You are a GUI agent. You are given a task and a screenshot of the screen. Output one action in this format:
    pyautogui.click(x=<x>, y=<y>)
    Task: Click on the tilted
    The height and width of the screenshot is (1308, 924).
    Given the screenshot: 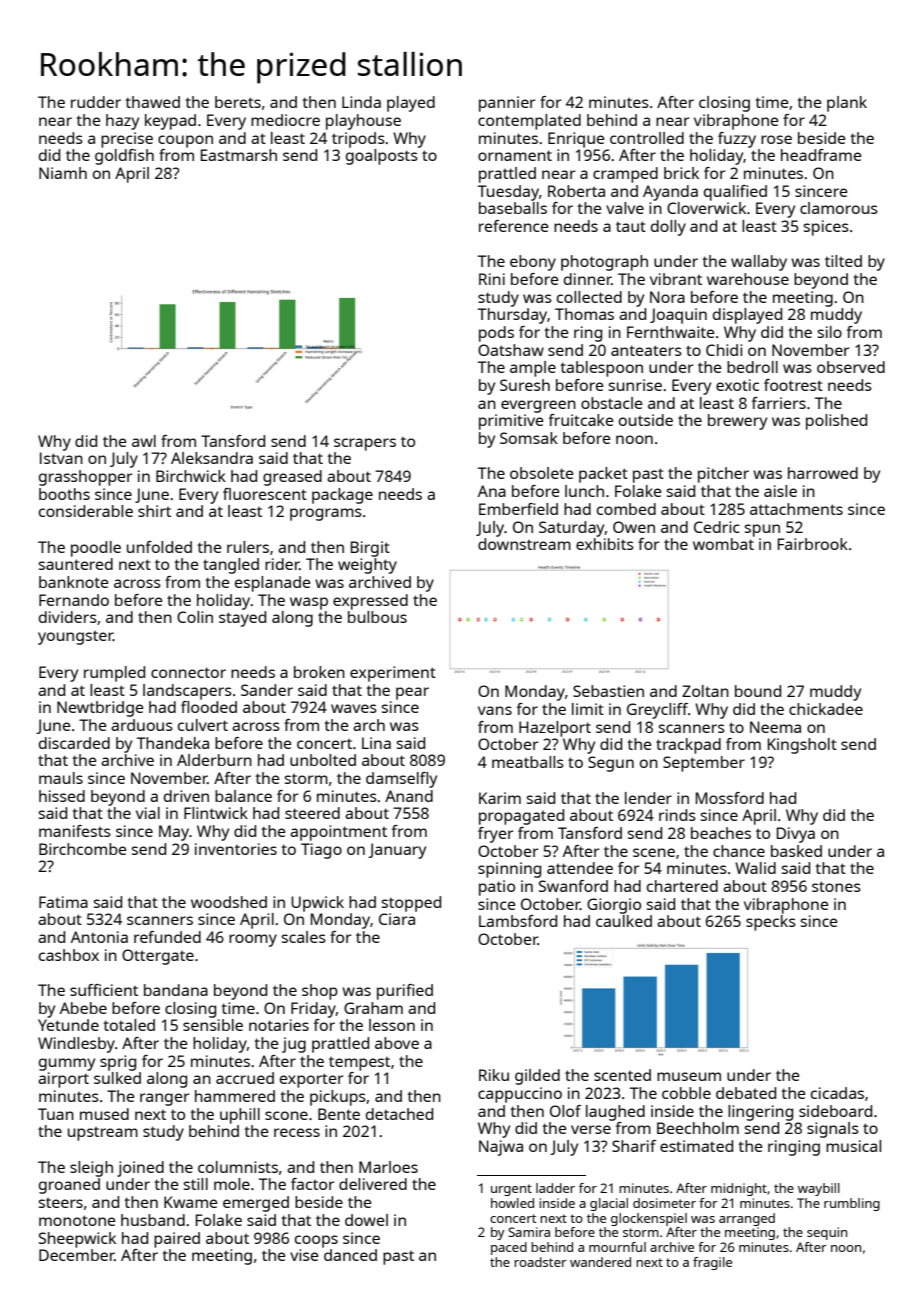 What is the action you would take?
    pyautogui.click(x=843, y=261)
